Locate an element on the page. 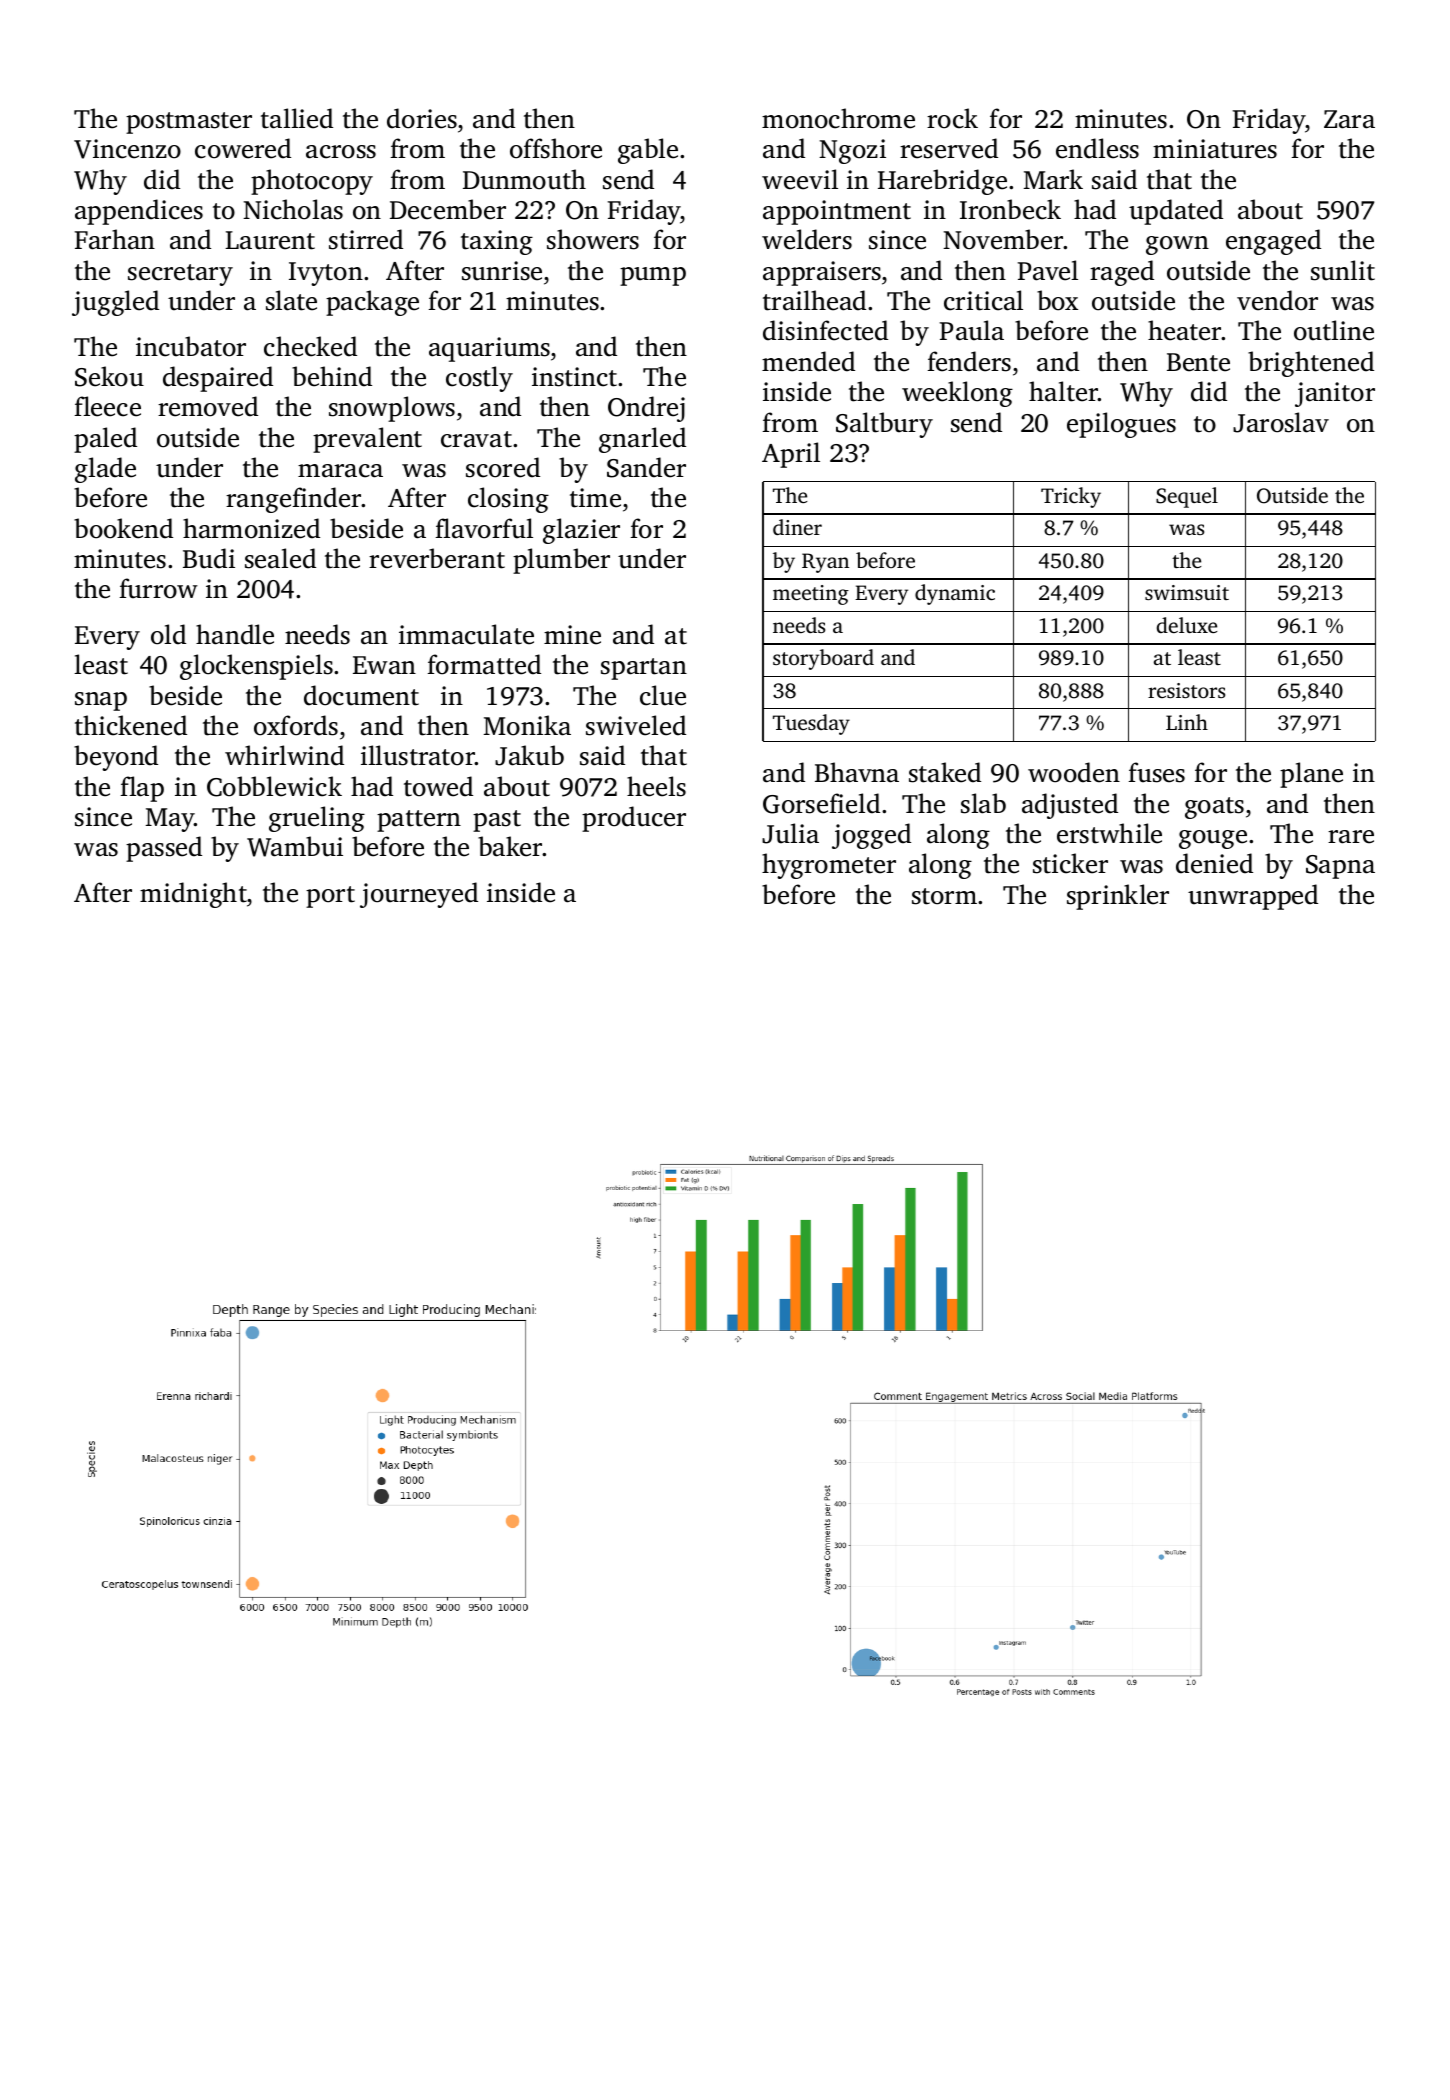 The image size is (1450, 2100). Budi is located at coordinates (209, 558).
